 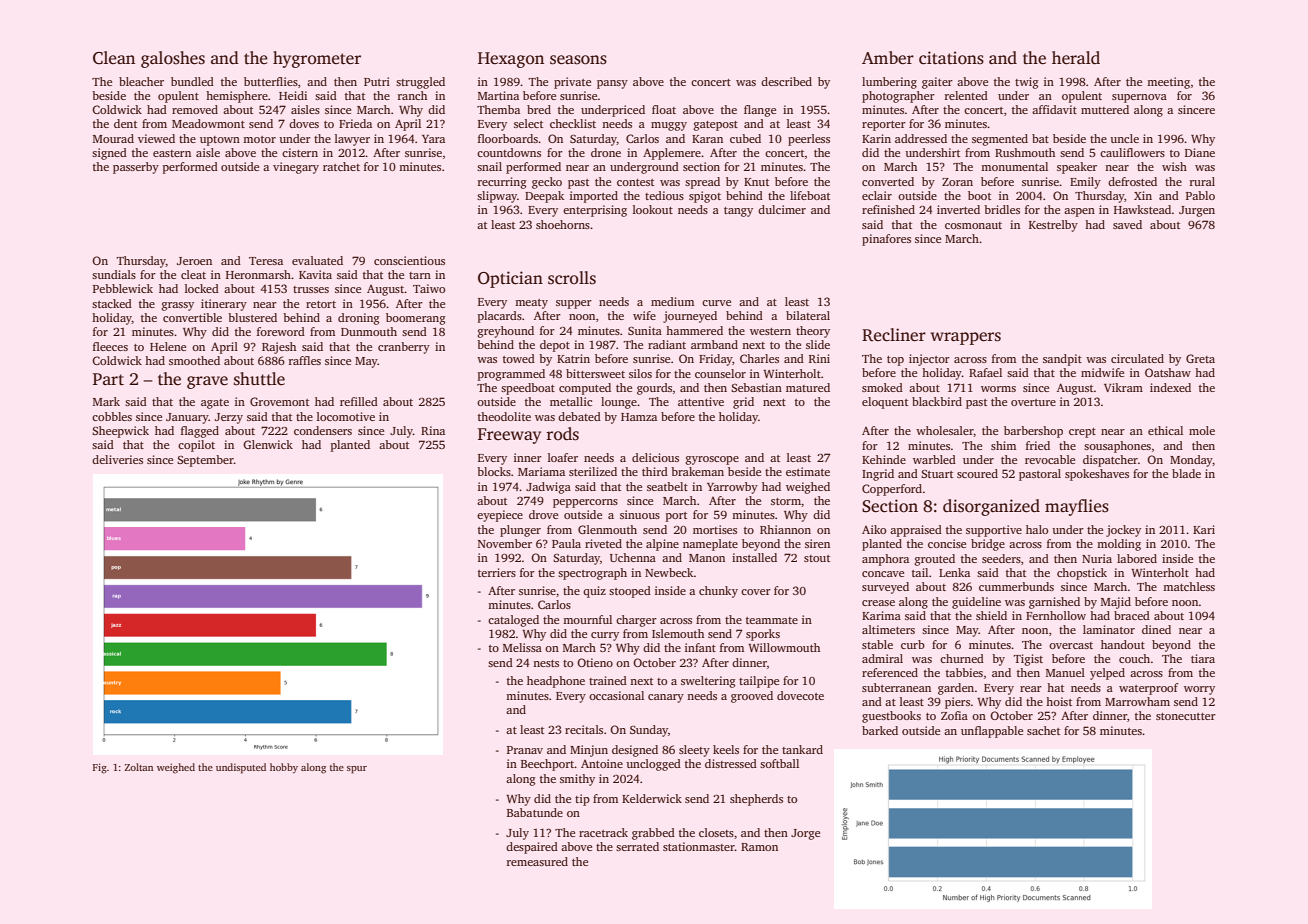 What do you see at coordinates (578, 60) in the screenshot?
I see `seasons` at bounding box center [578, 60].
